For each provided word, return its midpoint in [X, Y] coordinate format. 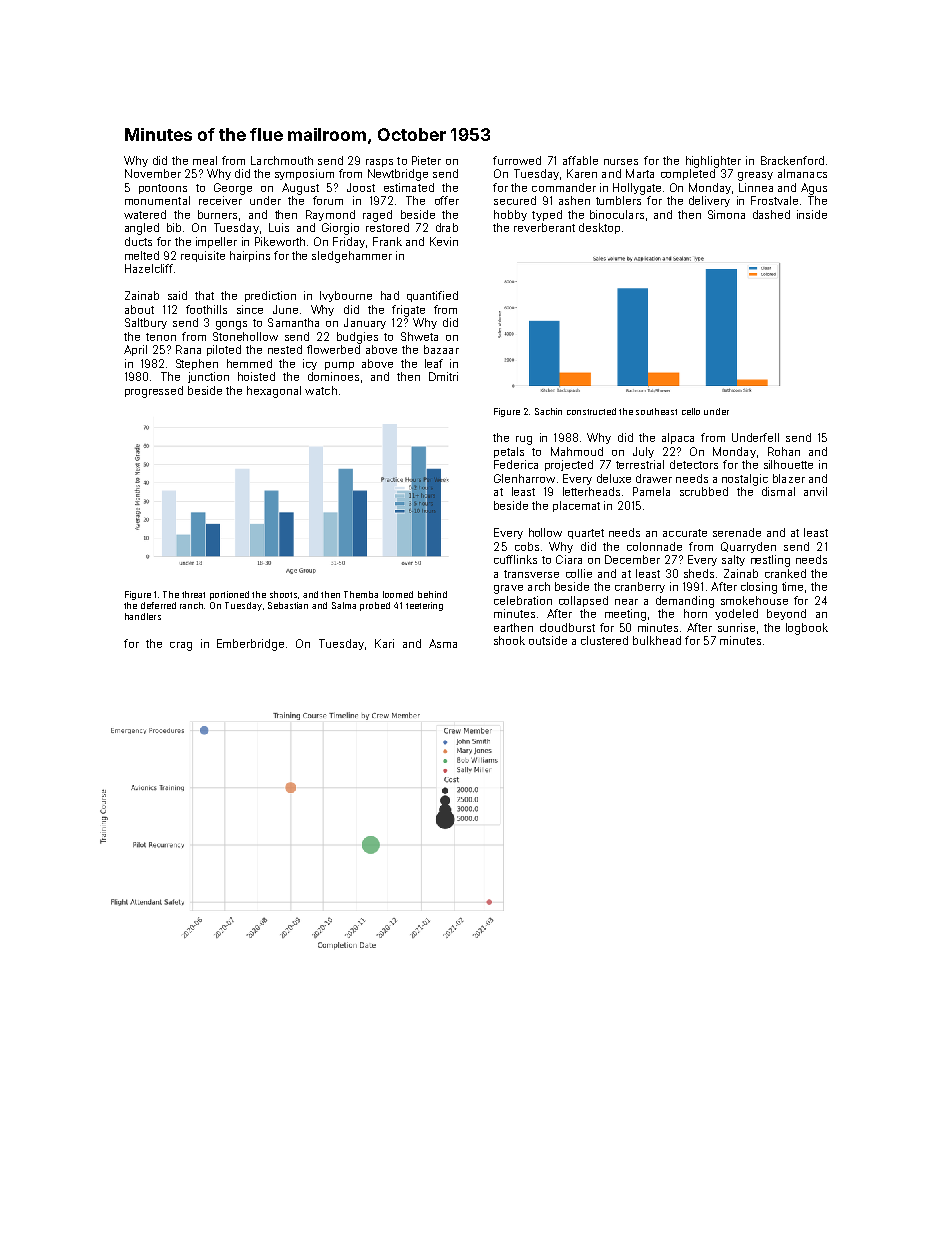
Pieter [426, 160]
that [204, 295]
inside [812, 214]
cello [691, 411]
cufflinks [515, 559]
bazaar [441, 349]
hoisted [256, 376]
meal [205, 160]
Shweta [419, 336]
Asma [443, 643]
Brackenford [792, 160]
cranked [785, 573]
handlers [143, 616]
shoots [283, 594]
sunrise [736, 627]
